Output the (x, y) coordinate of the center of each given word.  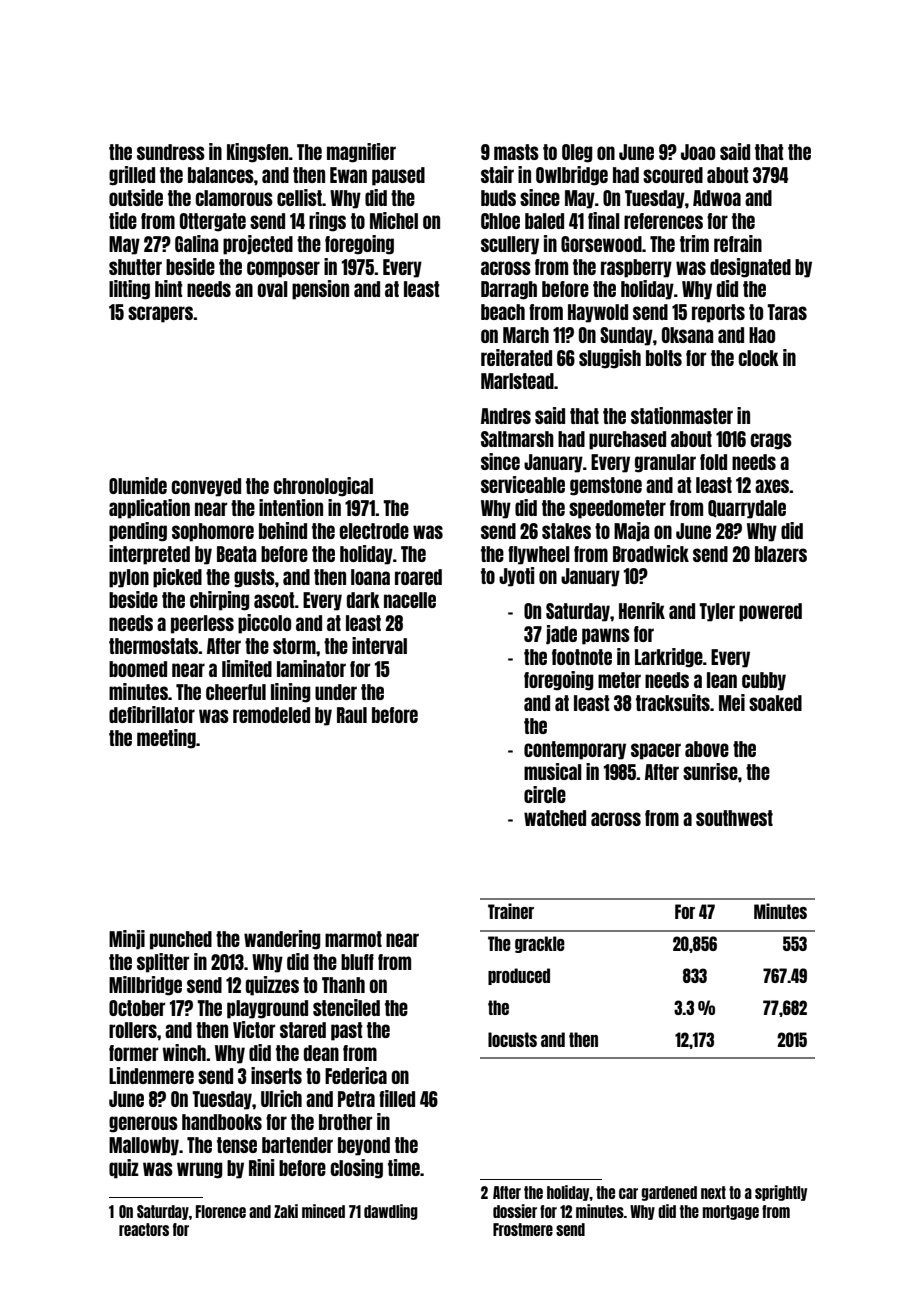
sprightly (781, 1193)
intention (291, 507)
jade (561, 635)
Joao (698, 152)
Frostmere (523, 1229)
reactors (144, 1229)
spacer (656, 751)
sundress (171, 152)
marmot (353, 939)
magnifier (361, 153)
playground (267, 1009)
